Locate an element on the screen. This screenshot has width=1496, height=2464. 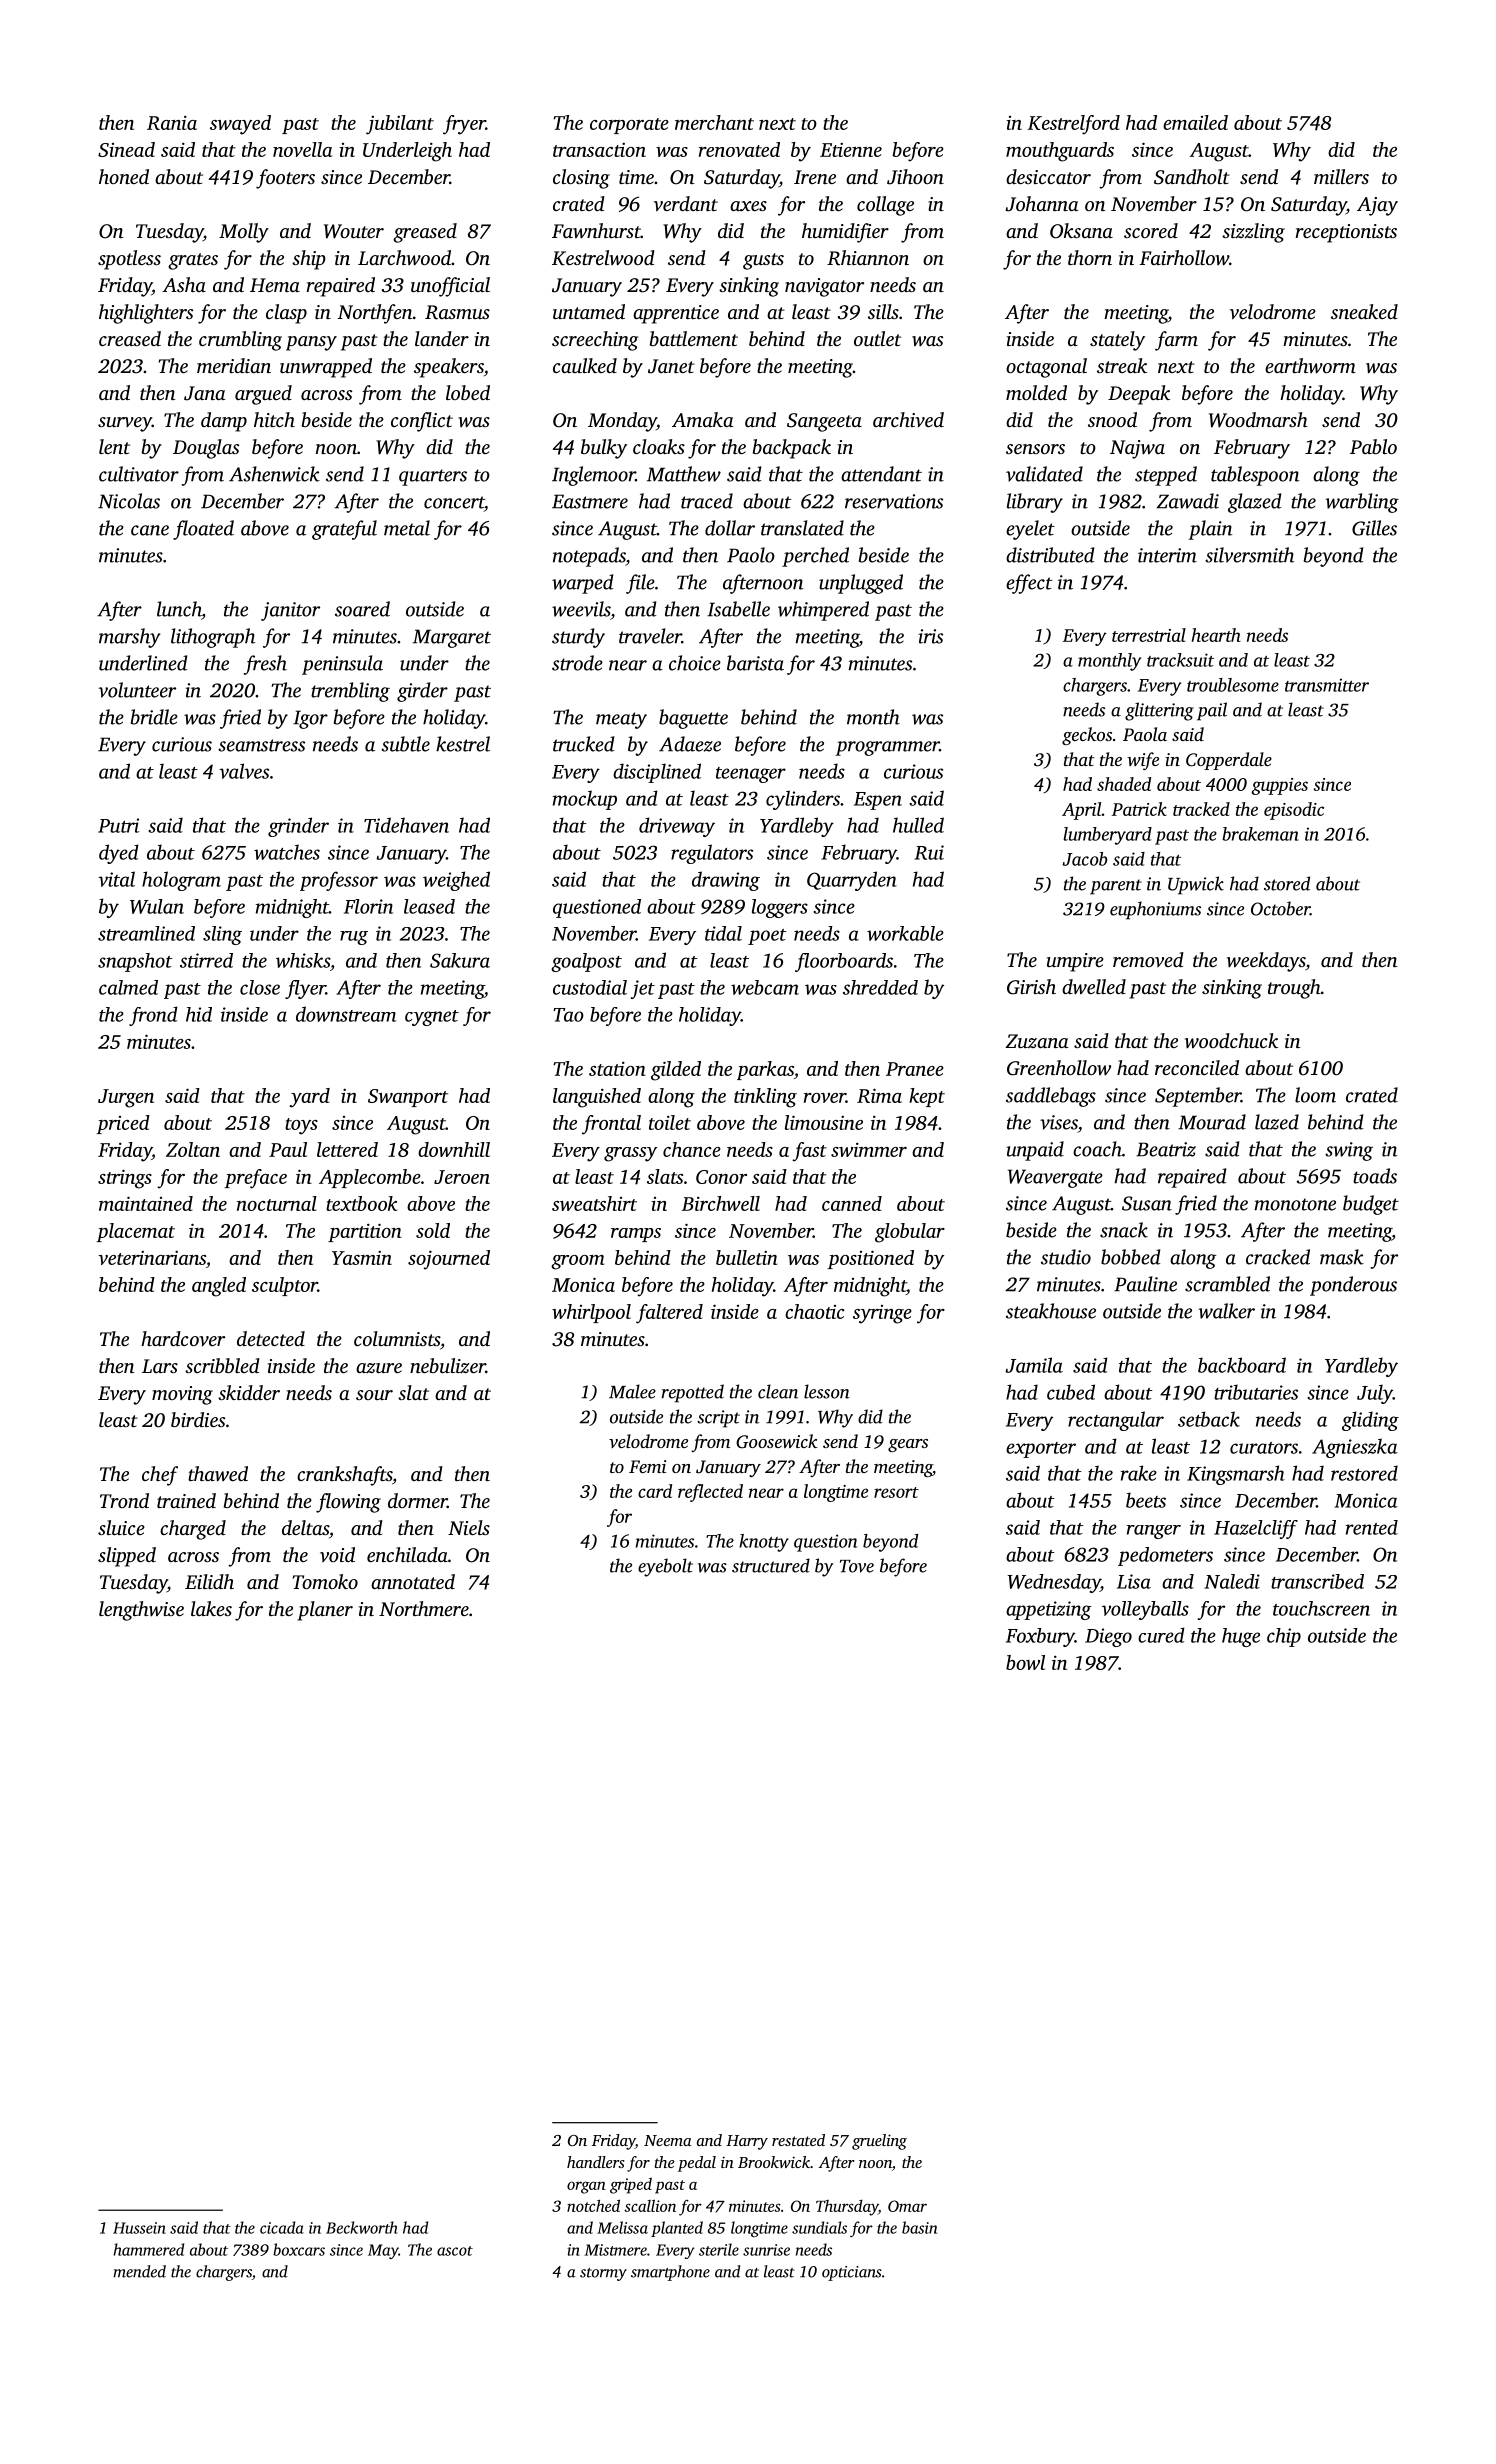
Neema is located at coordinates (668, 2140).
